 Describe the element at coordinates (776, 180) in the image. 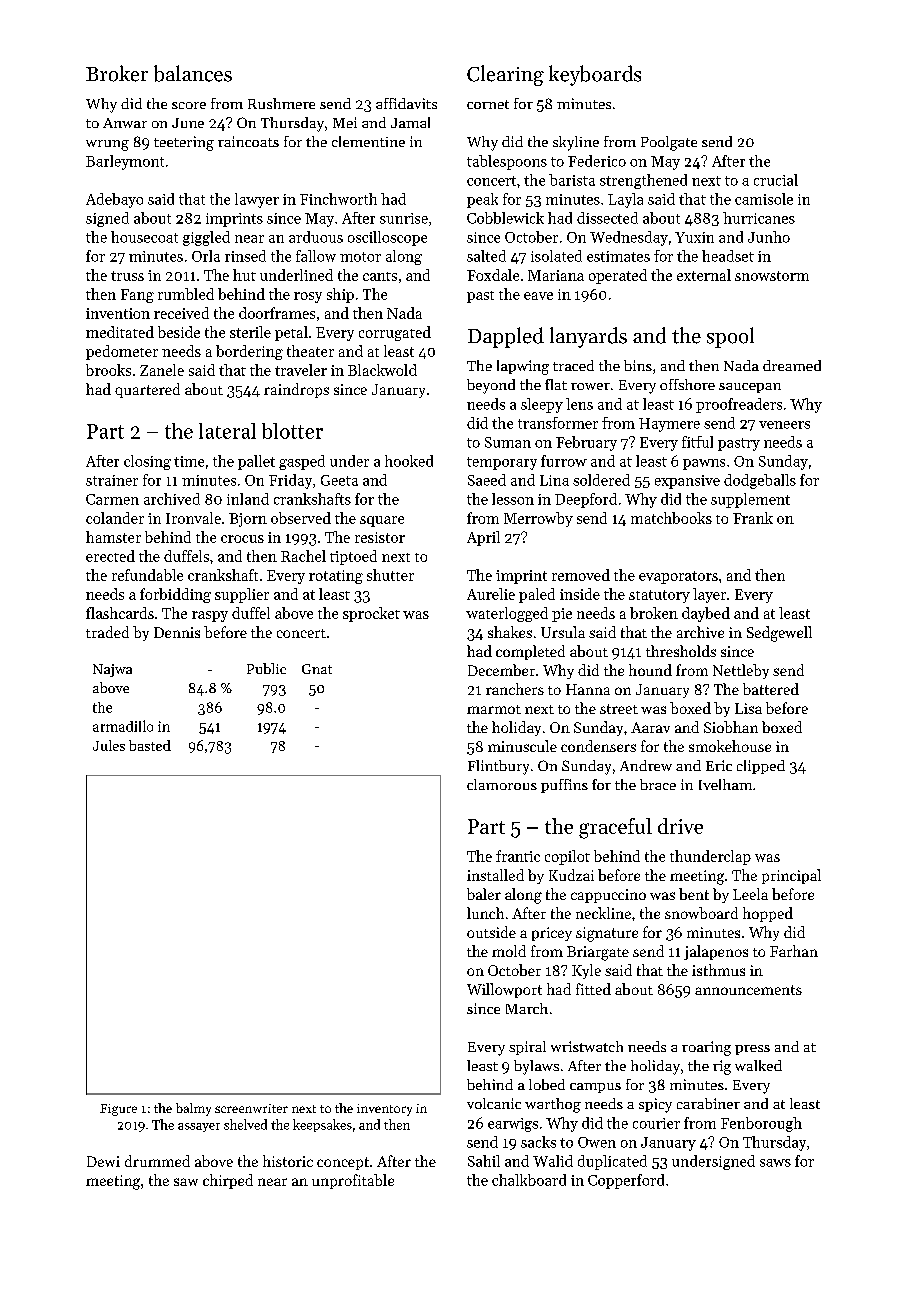

I see `crucial` at that location.
